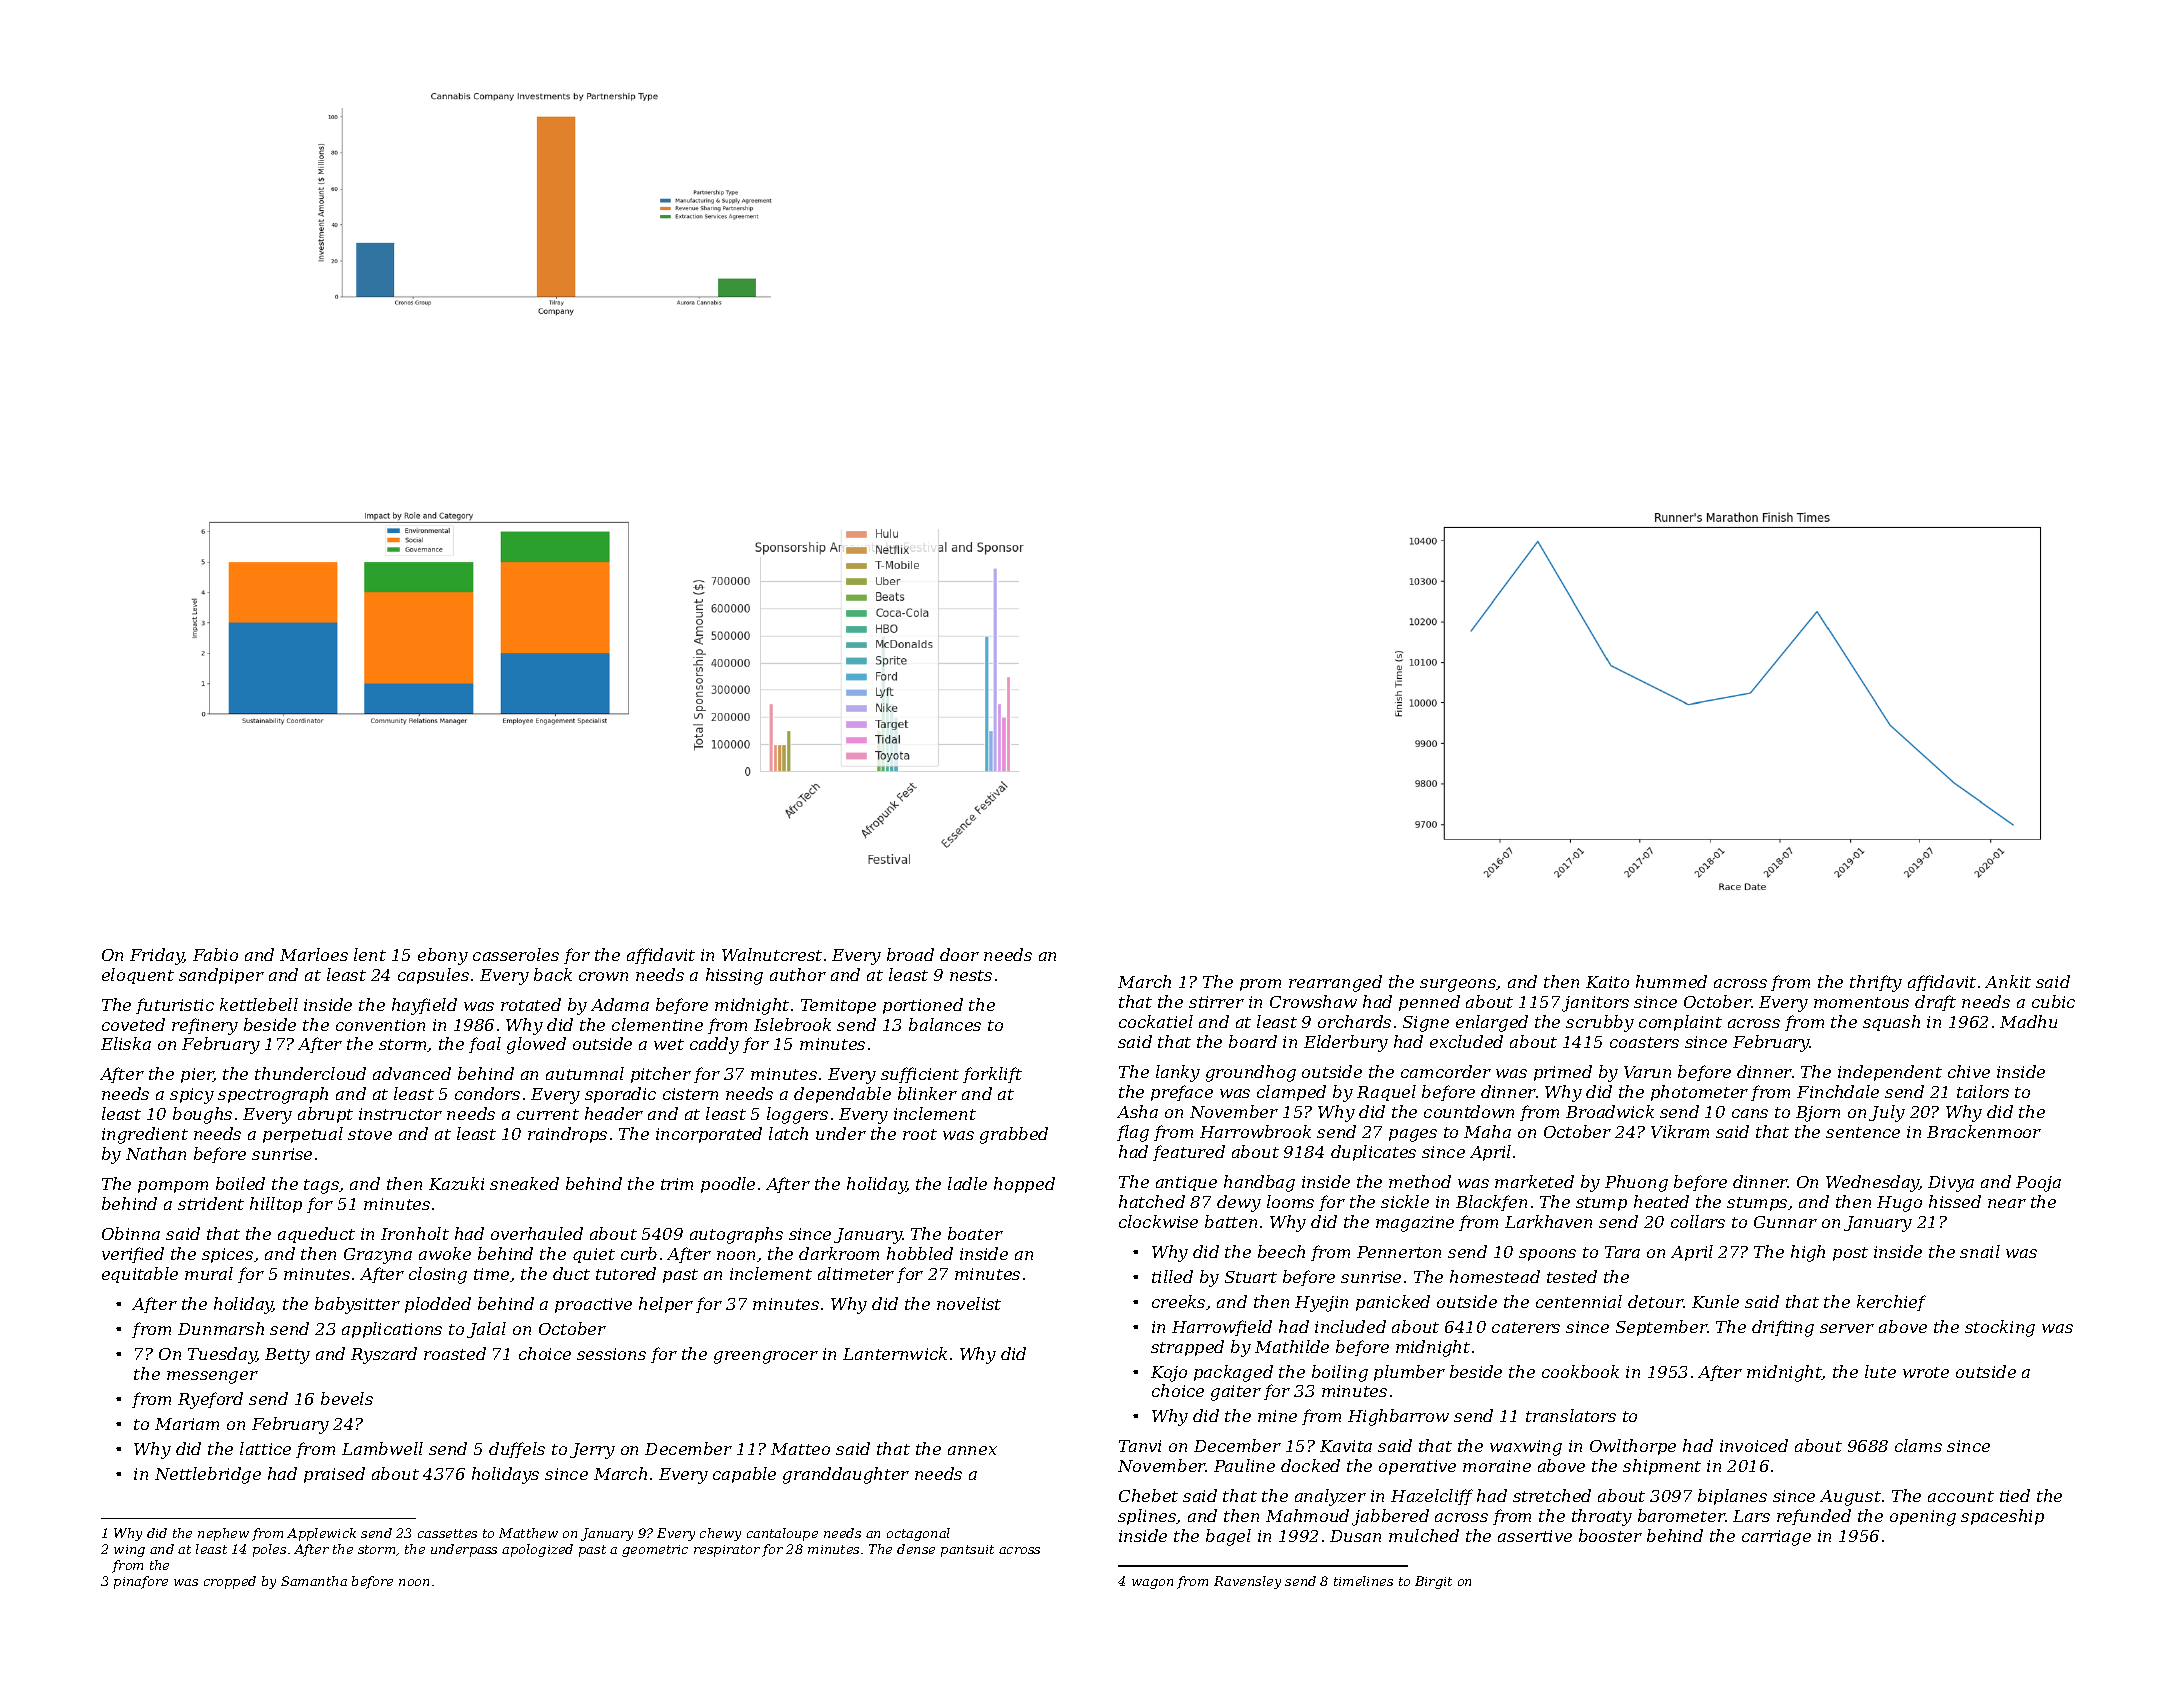  Describe the element at coordinates (959, 954) in the page. I see `door` at that location.
